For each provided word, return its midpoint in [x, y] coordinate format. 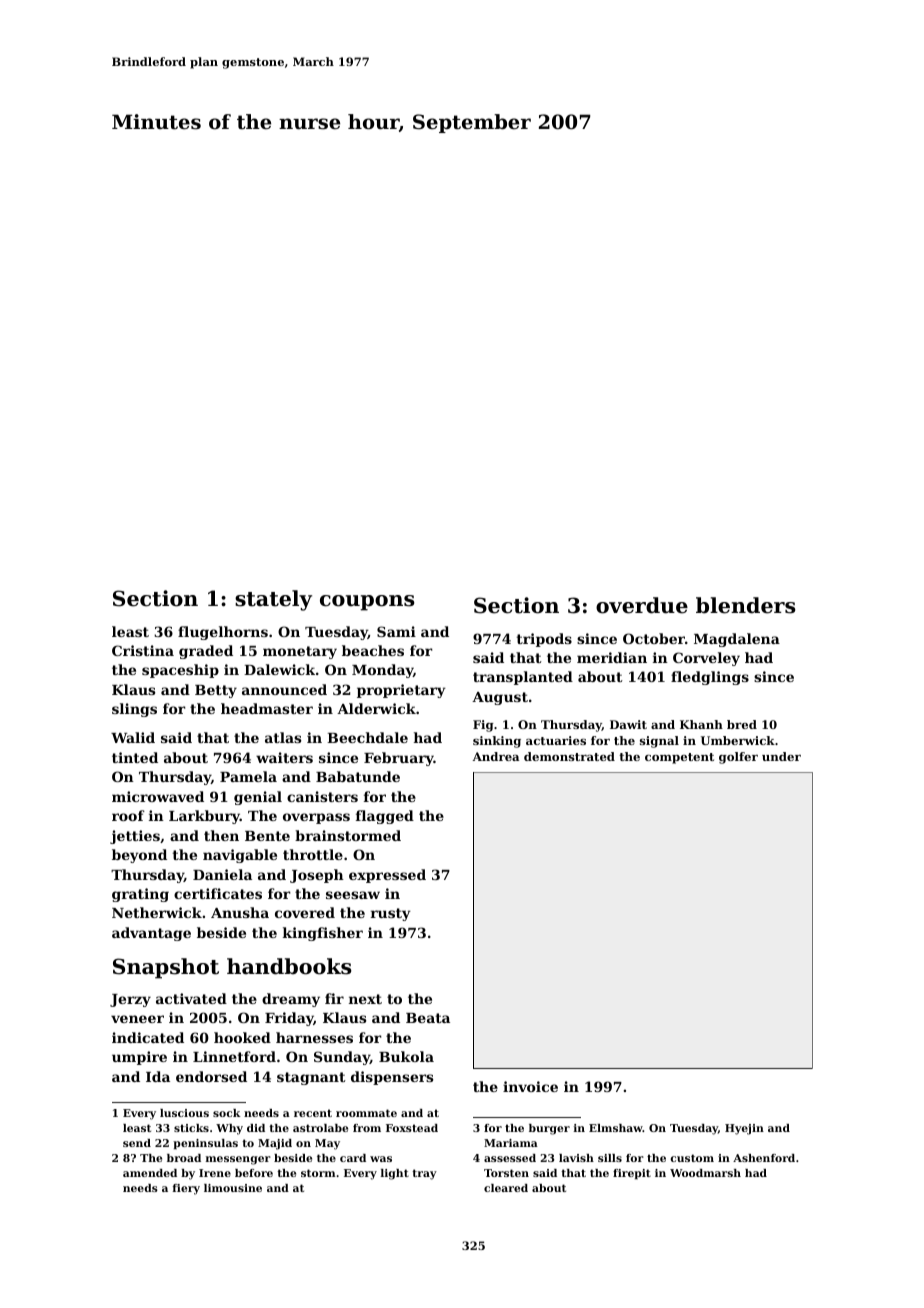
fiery [186, 1189]
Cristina [143, 650]
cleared [506, 1188]
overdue [642, 605]
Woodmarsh [705, 1173]
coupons [367, 603]
